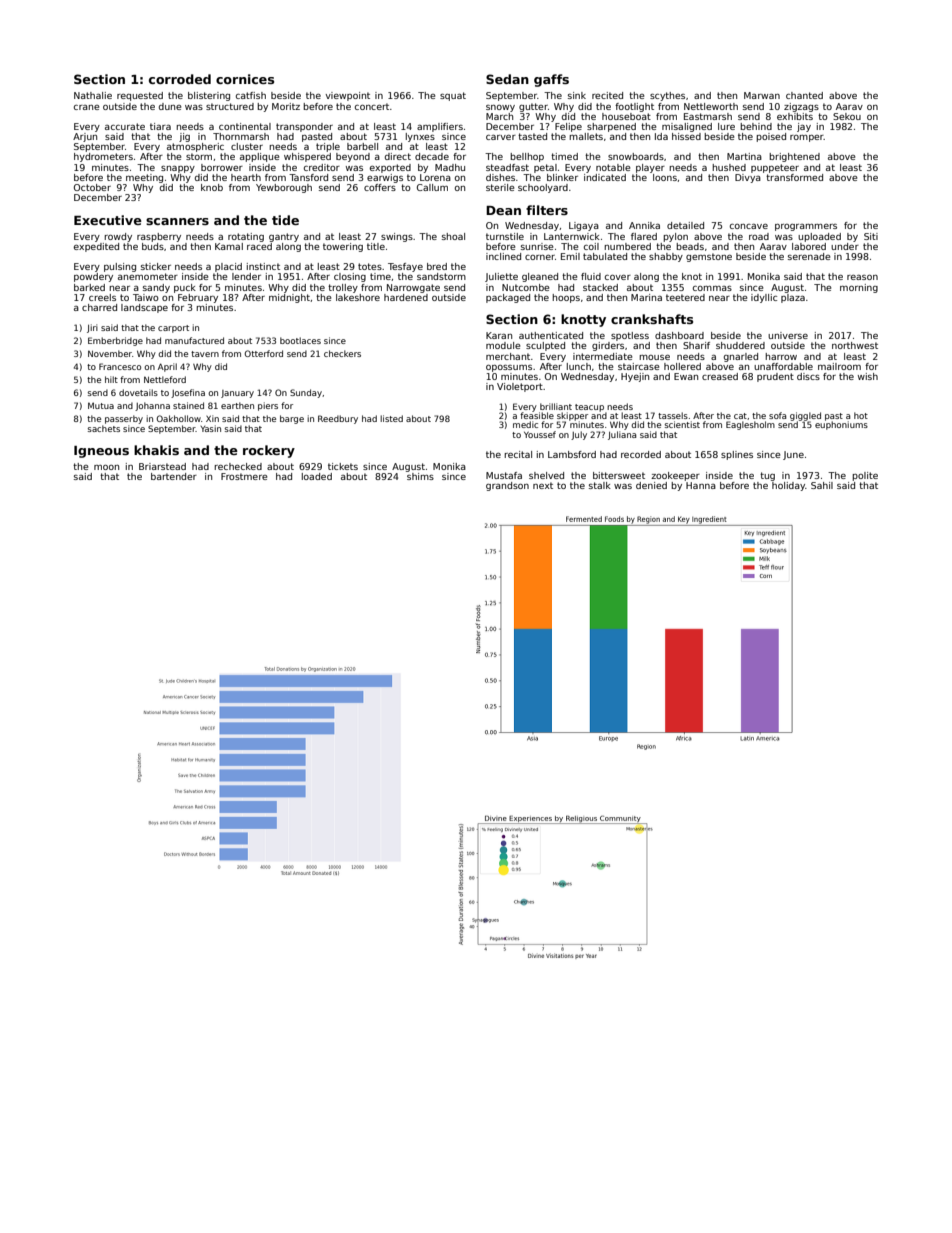  Describe the element at coordinates (540, 434) in the screenshot. I see `Youssef` at that location.
